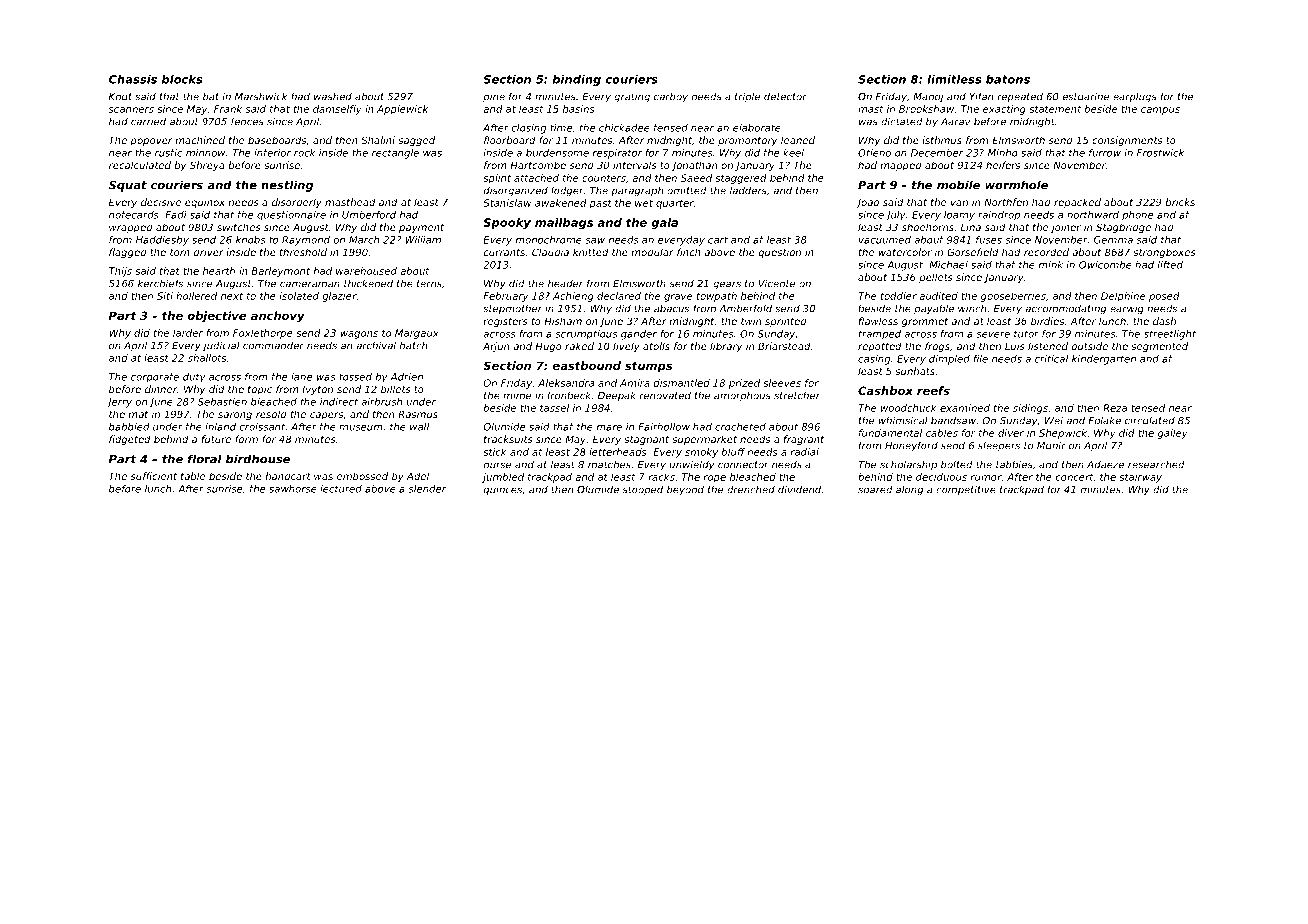  What do you see at coordinates (1135, 98) in the image?
I see `earplugs` at bounding box center [1135, 98].
